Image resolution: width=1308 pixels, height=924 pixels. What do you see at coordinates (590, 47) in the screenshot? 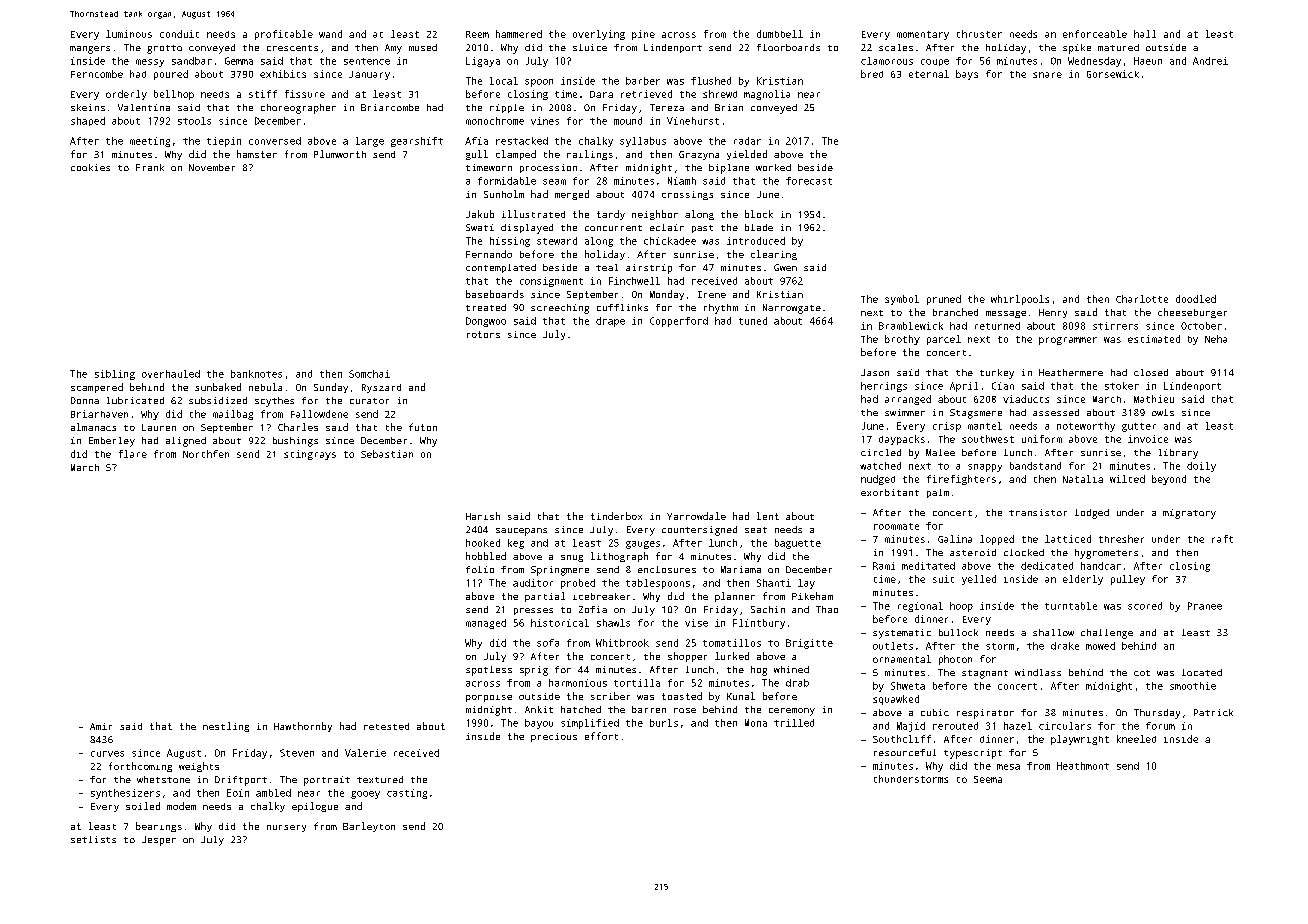
I see `sluice` at bounding box center [590, 47].
